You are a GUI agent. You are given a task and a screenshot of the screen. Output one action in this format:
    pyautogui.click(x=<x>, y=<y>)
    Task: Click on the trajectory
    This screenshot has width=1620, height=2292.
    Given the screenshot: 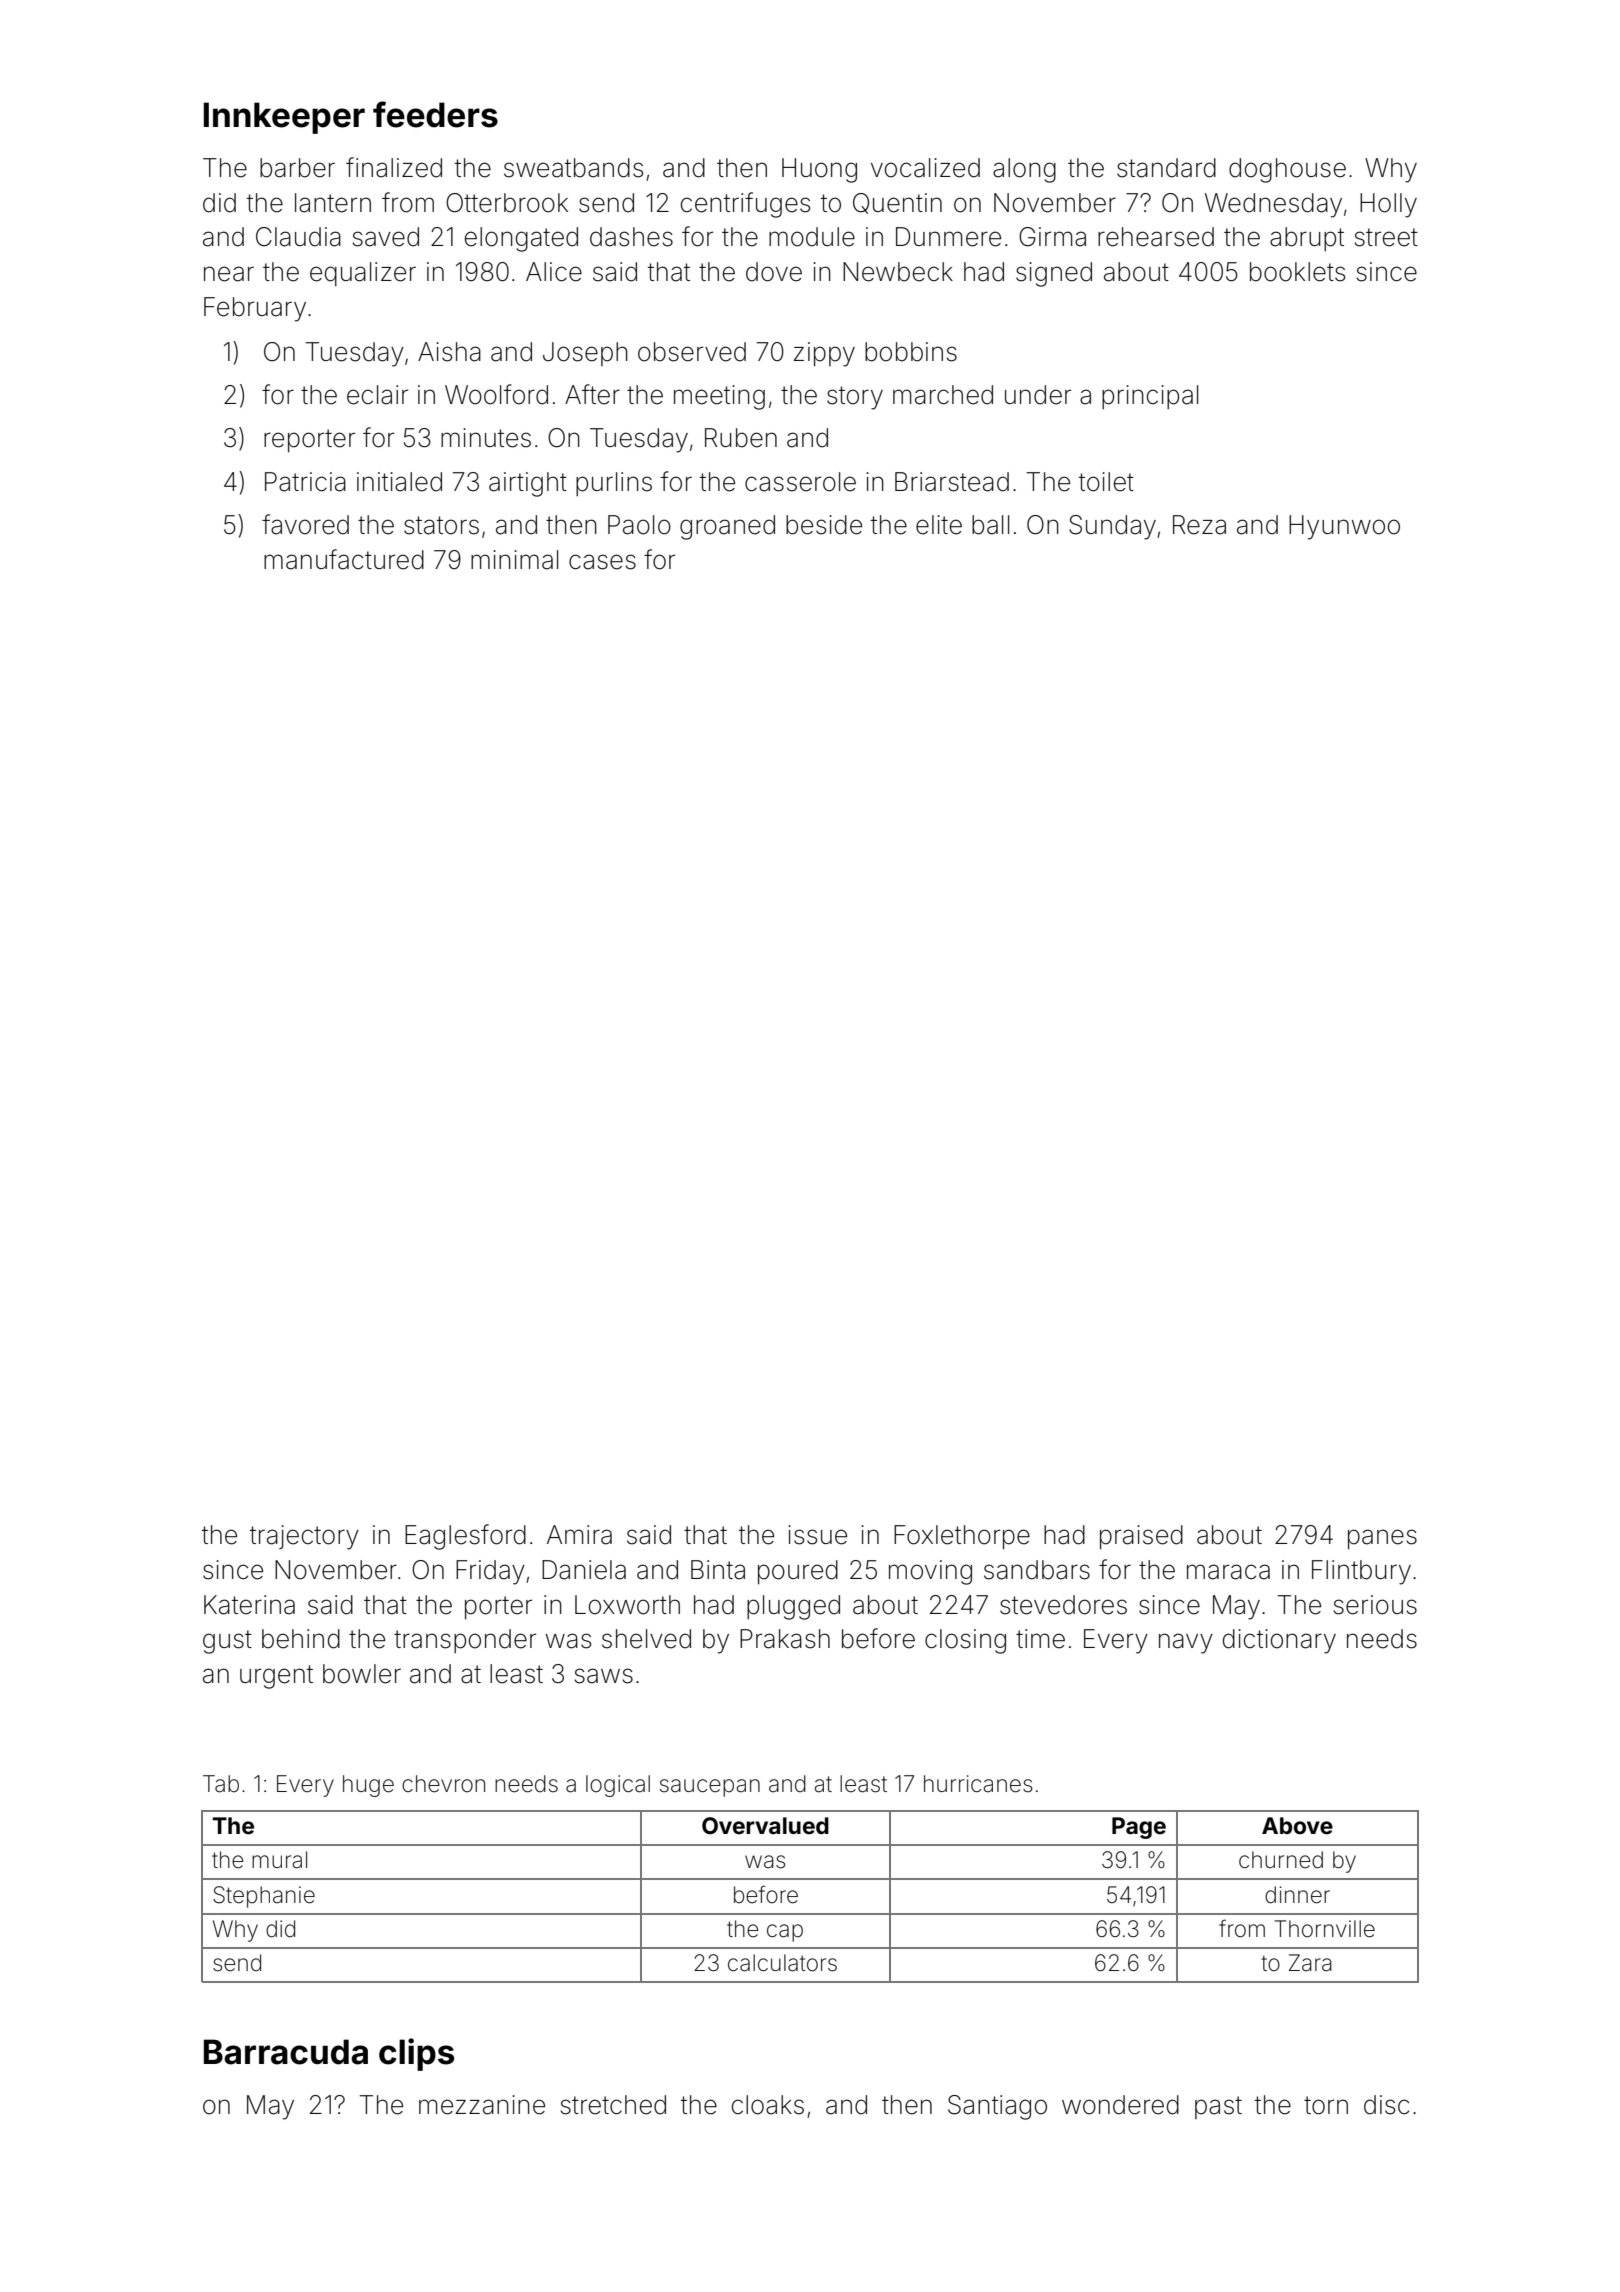 What is the action you would take?
    pyautogui.click(x=304, y=1537)
